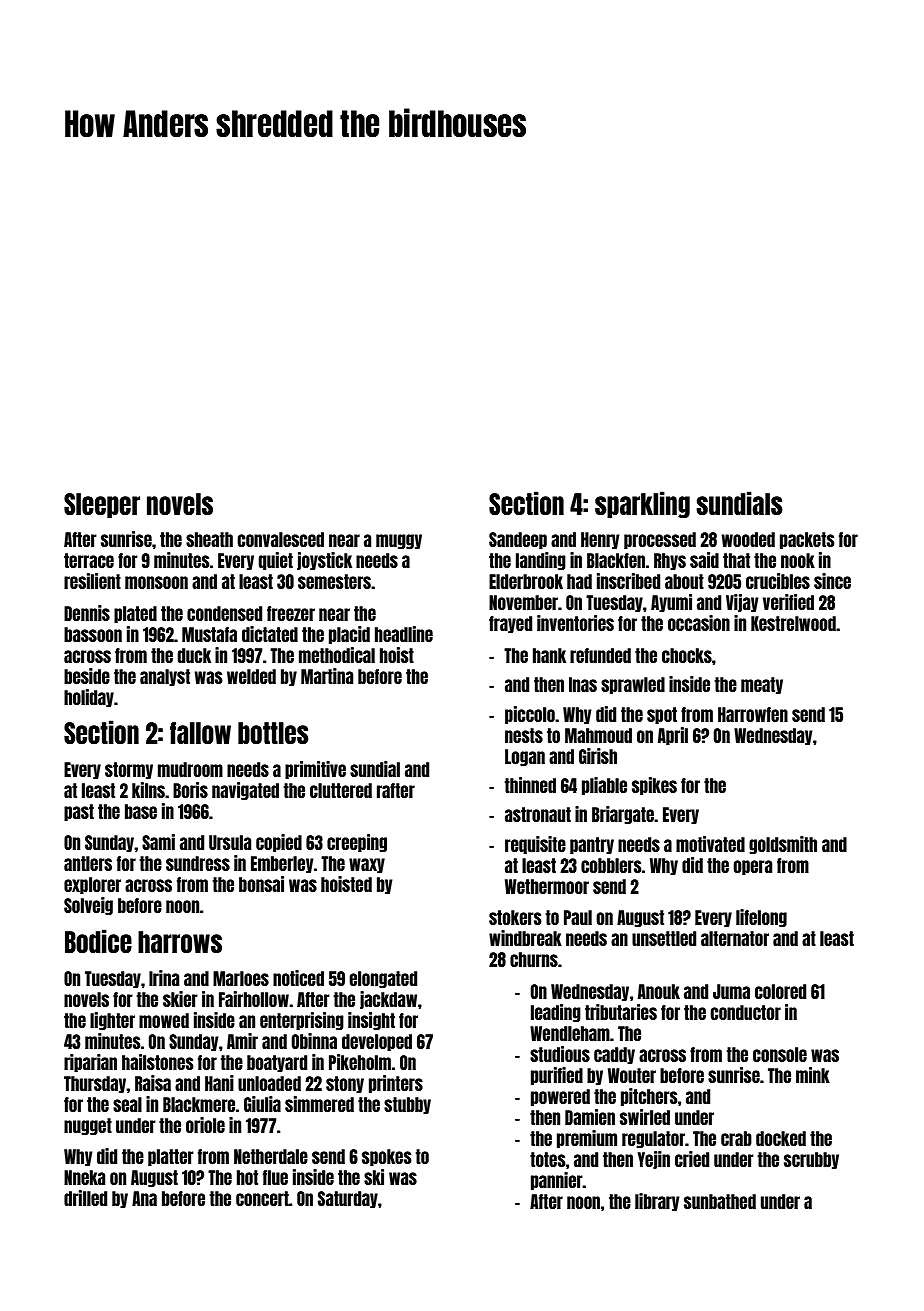 The height and width of the screenshot is (1311, 924). Describe the element at coordinates (180, 942) in the screenshot. I see `harrows` at that location.
